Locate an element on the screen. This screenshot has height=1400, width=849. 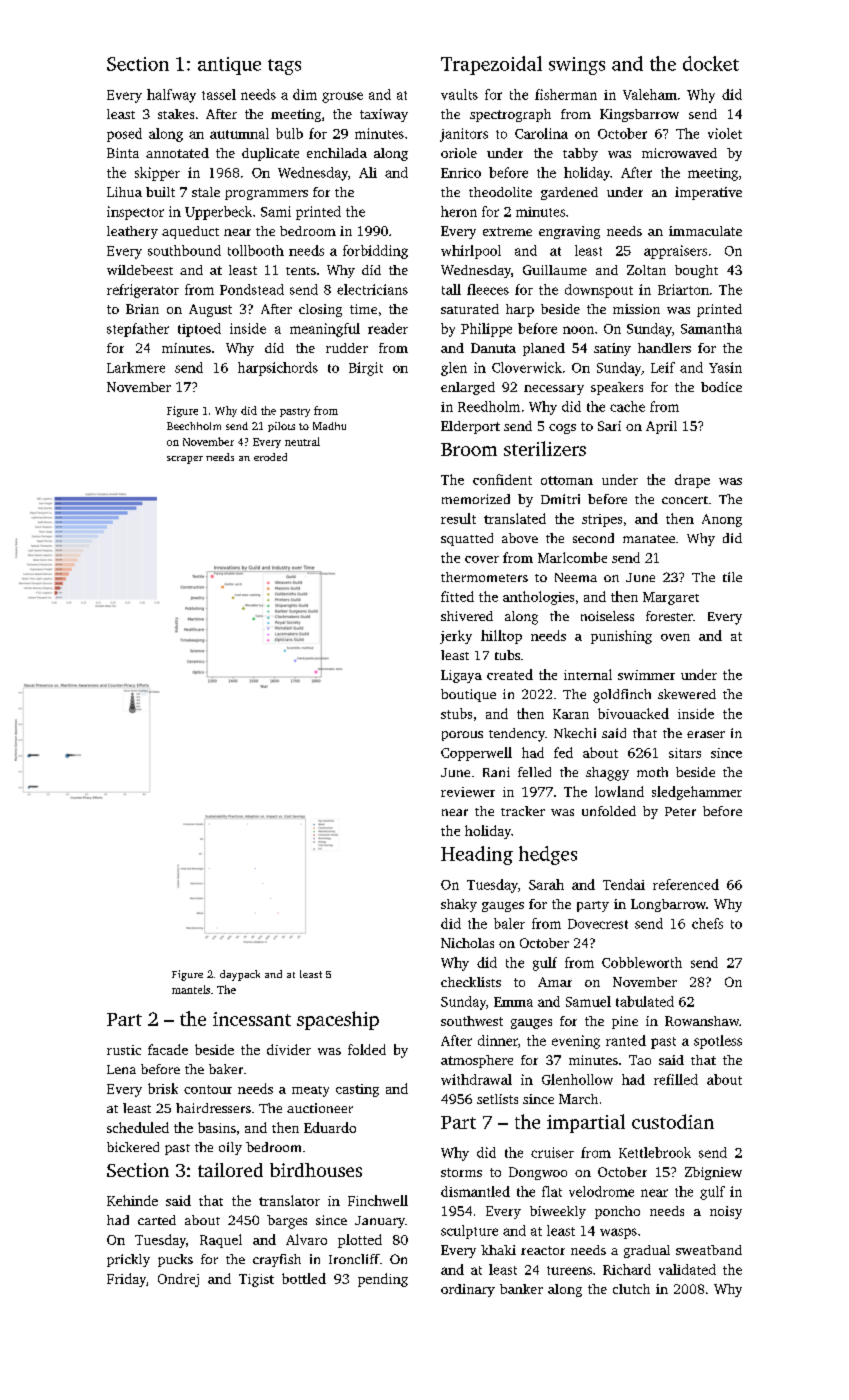
manatee is located at coordinates (649, 539).
